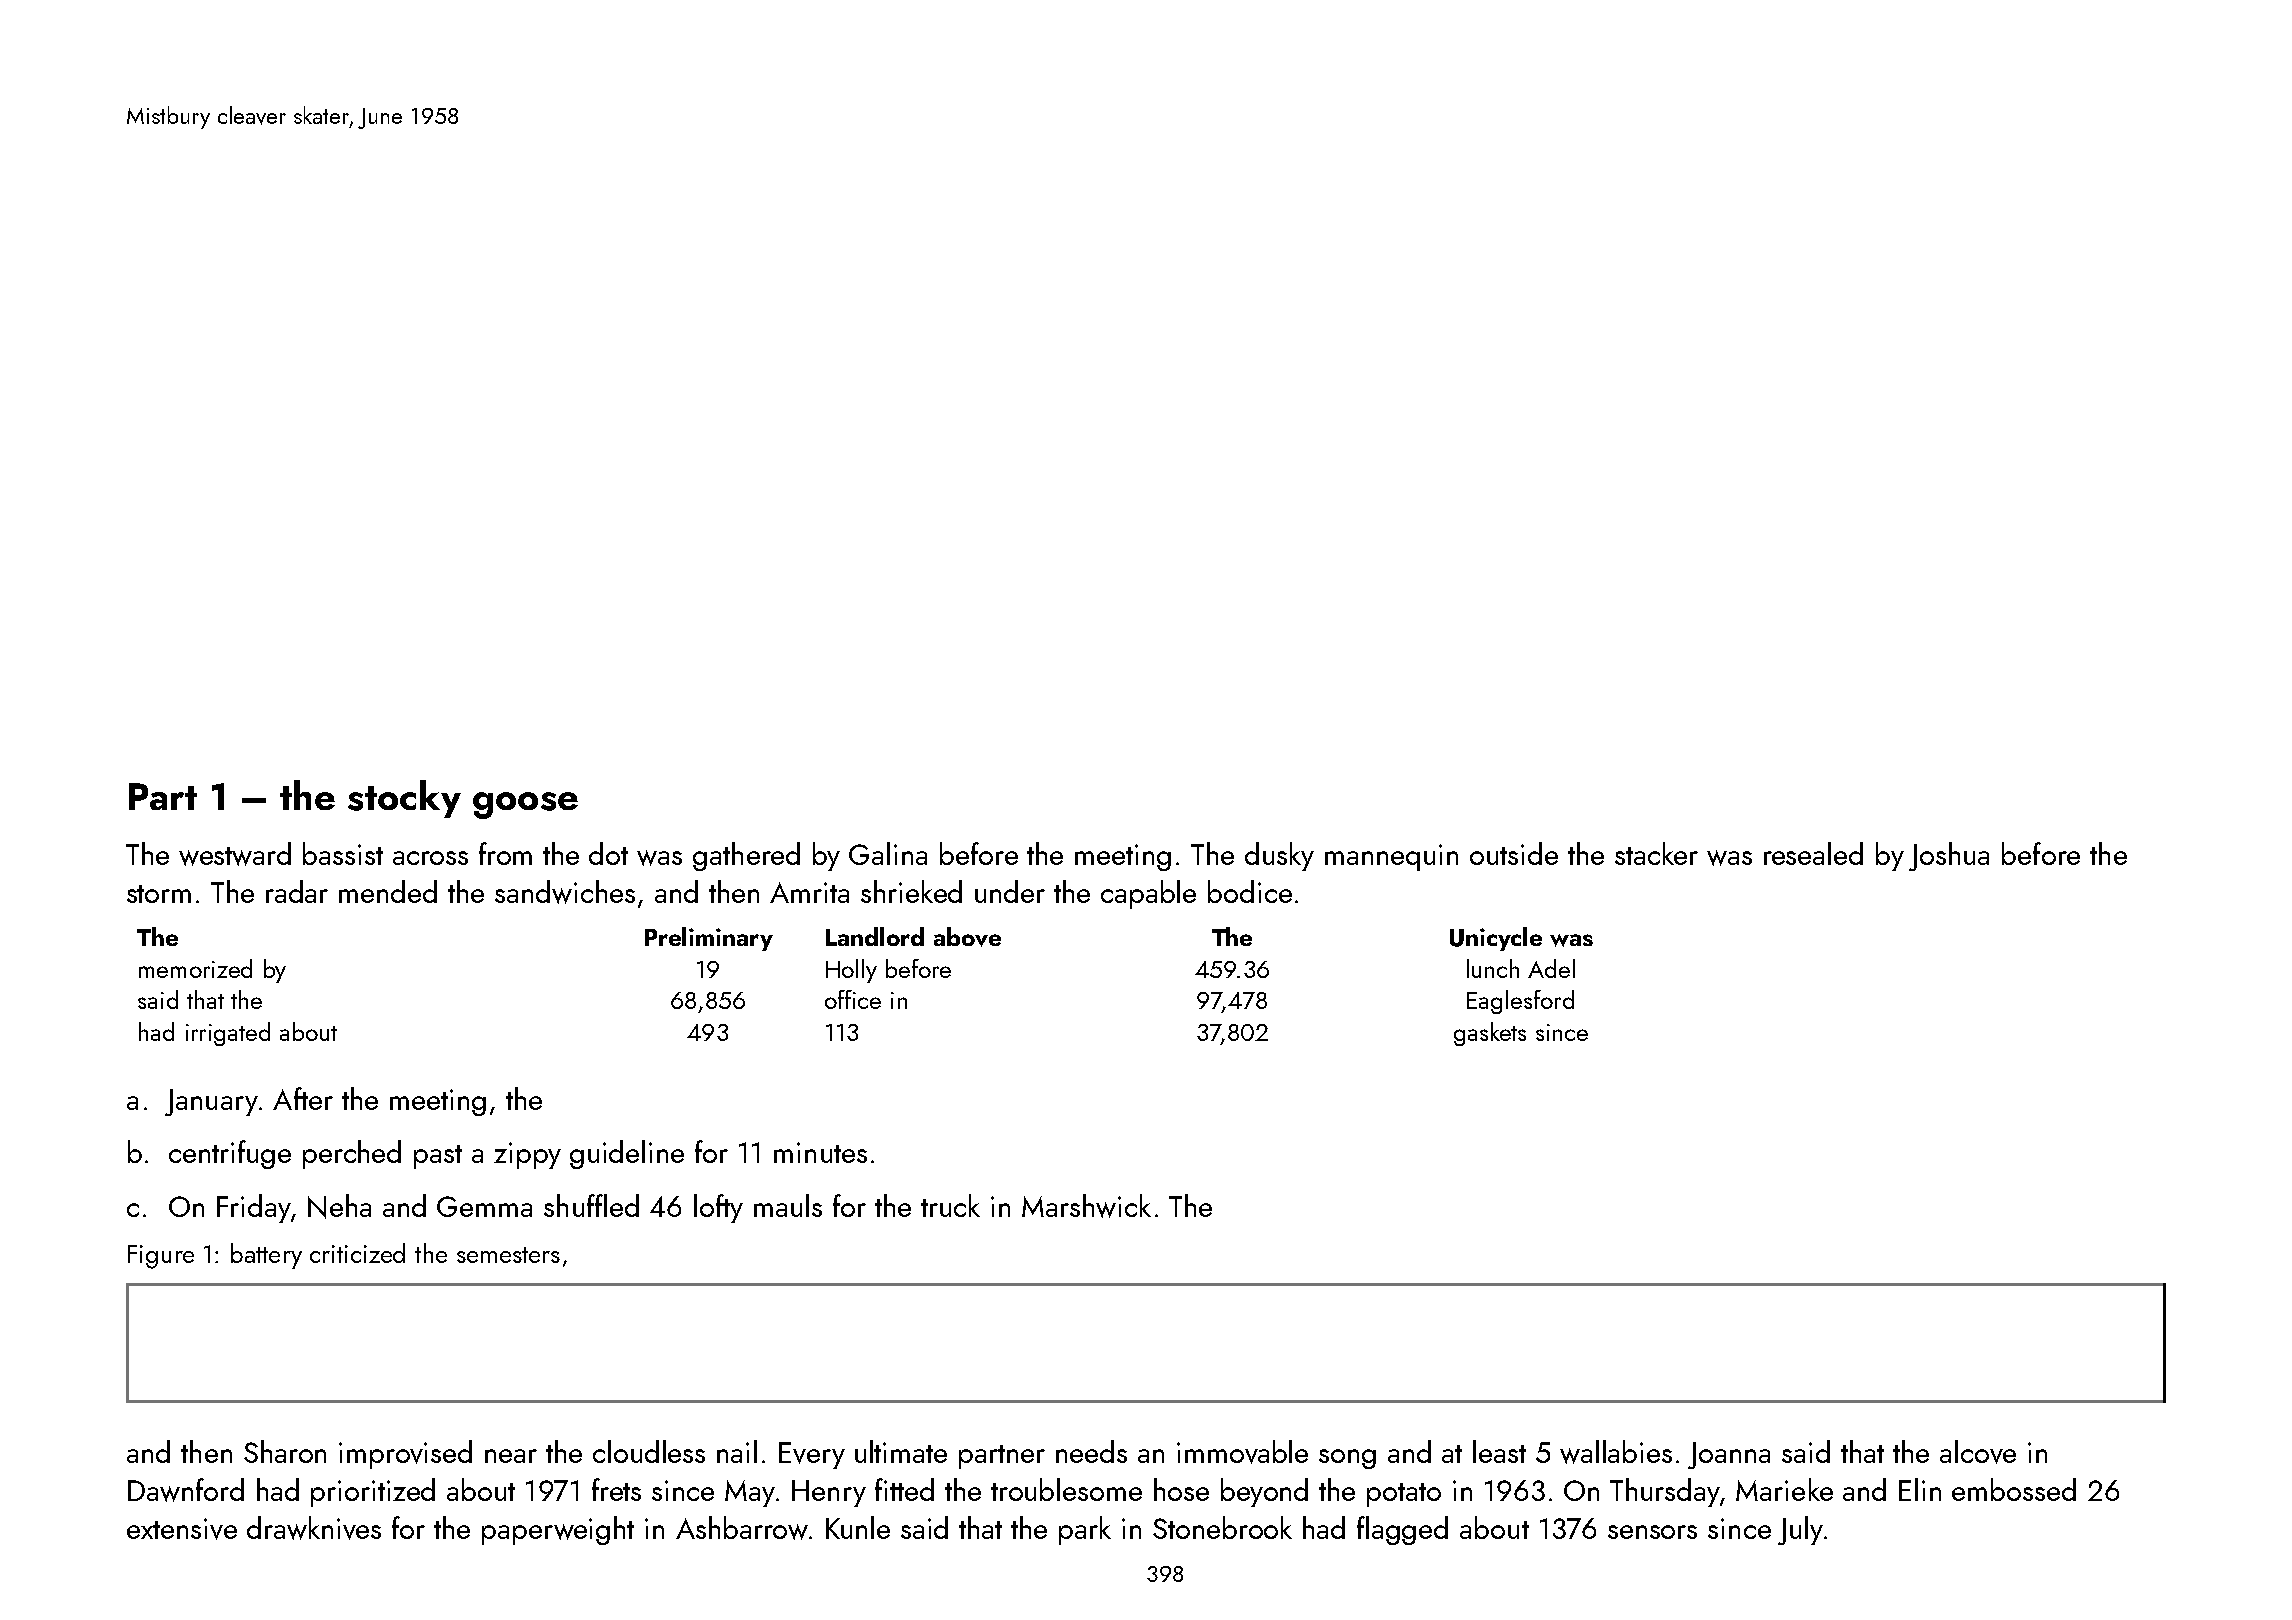 The width and height of the image is (2292, 1620). I want to click on stocky, so click(404, 799).
